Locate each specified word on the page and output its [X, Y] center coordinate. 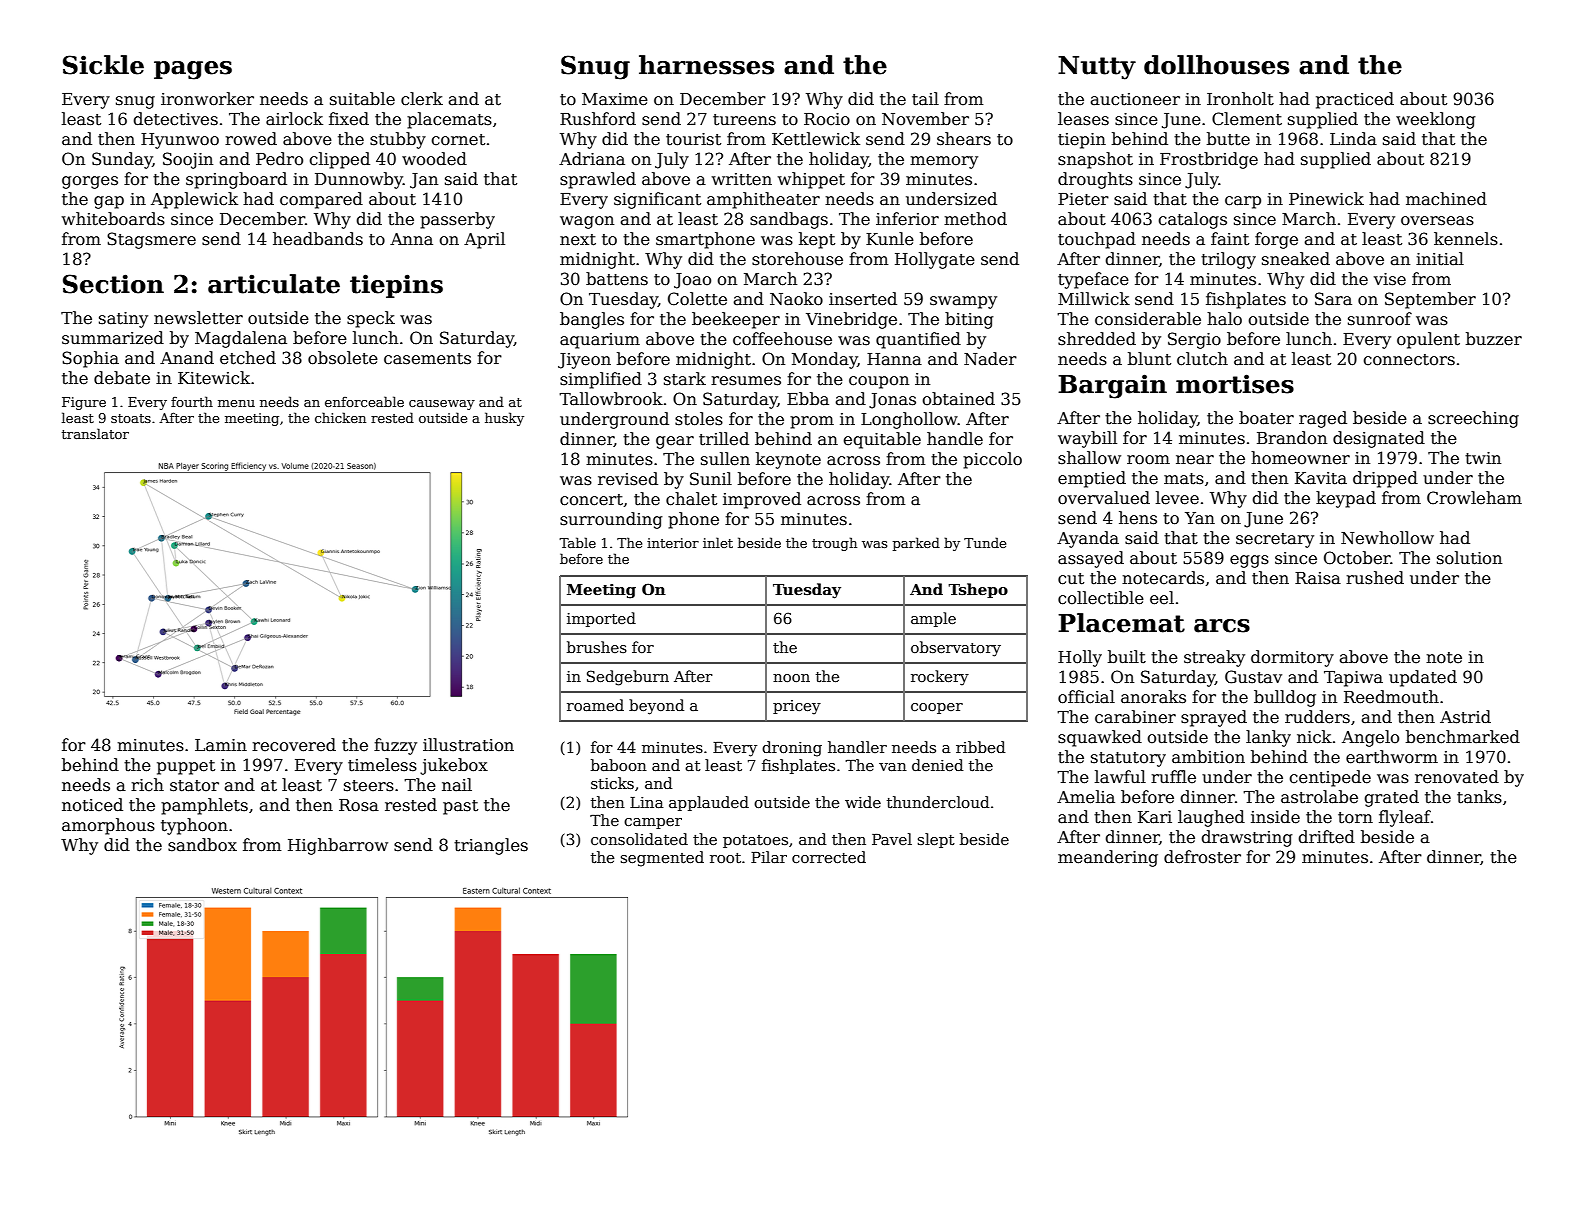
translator [95, 433]
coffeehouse [782, 339]
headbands [318, 239]
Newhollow [1387, 538]
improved [762, 500]
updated [1423, 678]
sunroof [1380, 319]
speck [371, 319]
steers [369, 786]
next [578, 240]
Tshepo [978, 590]
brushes [597, 647]
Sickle [103, 65]
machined [1446, 199]
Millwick [1094, 298]
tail [925, 99]
